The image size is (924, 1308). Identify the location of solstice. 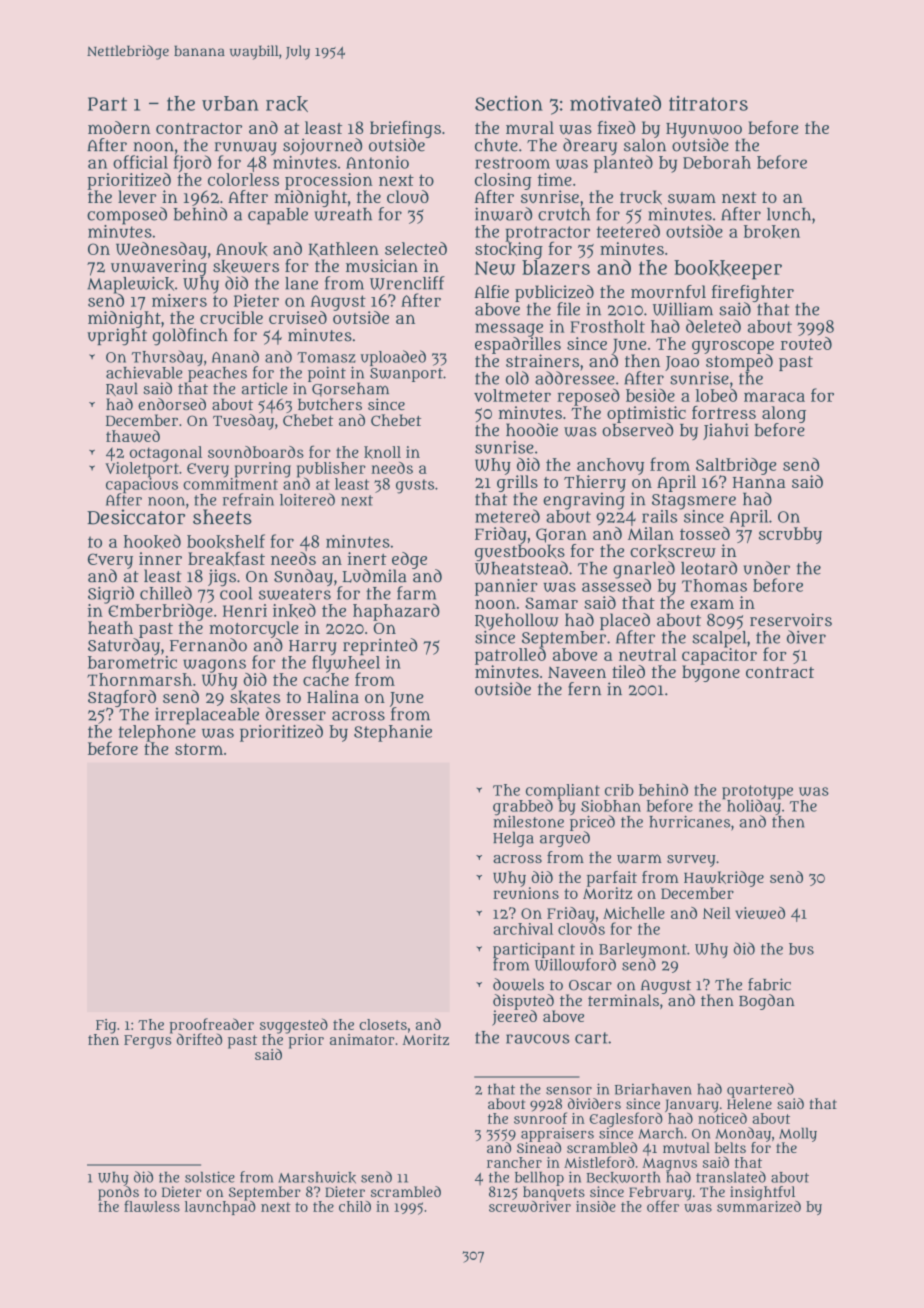
(210, 1177).
